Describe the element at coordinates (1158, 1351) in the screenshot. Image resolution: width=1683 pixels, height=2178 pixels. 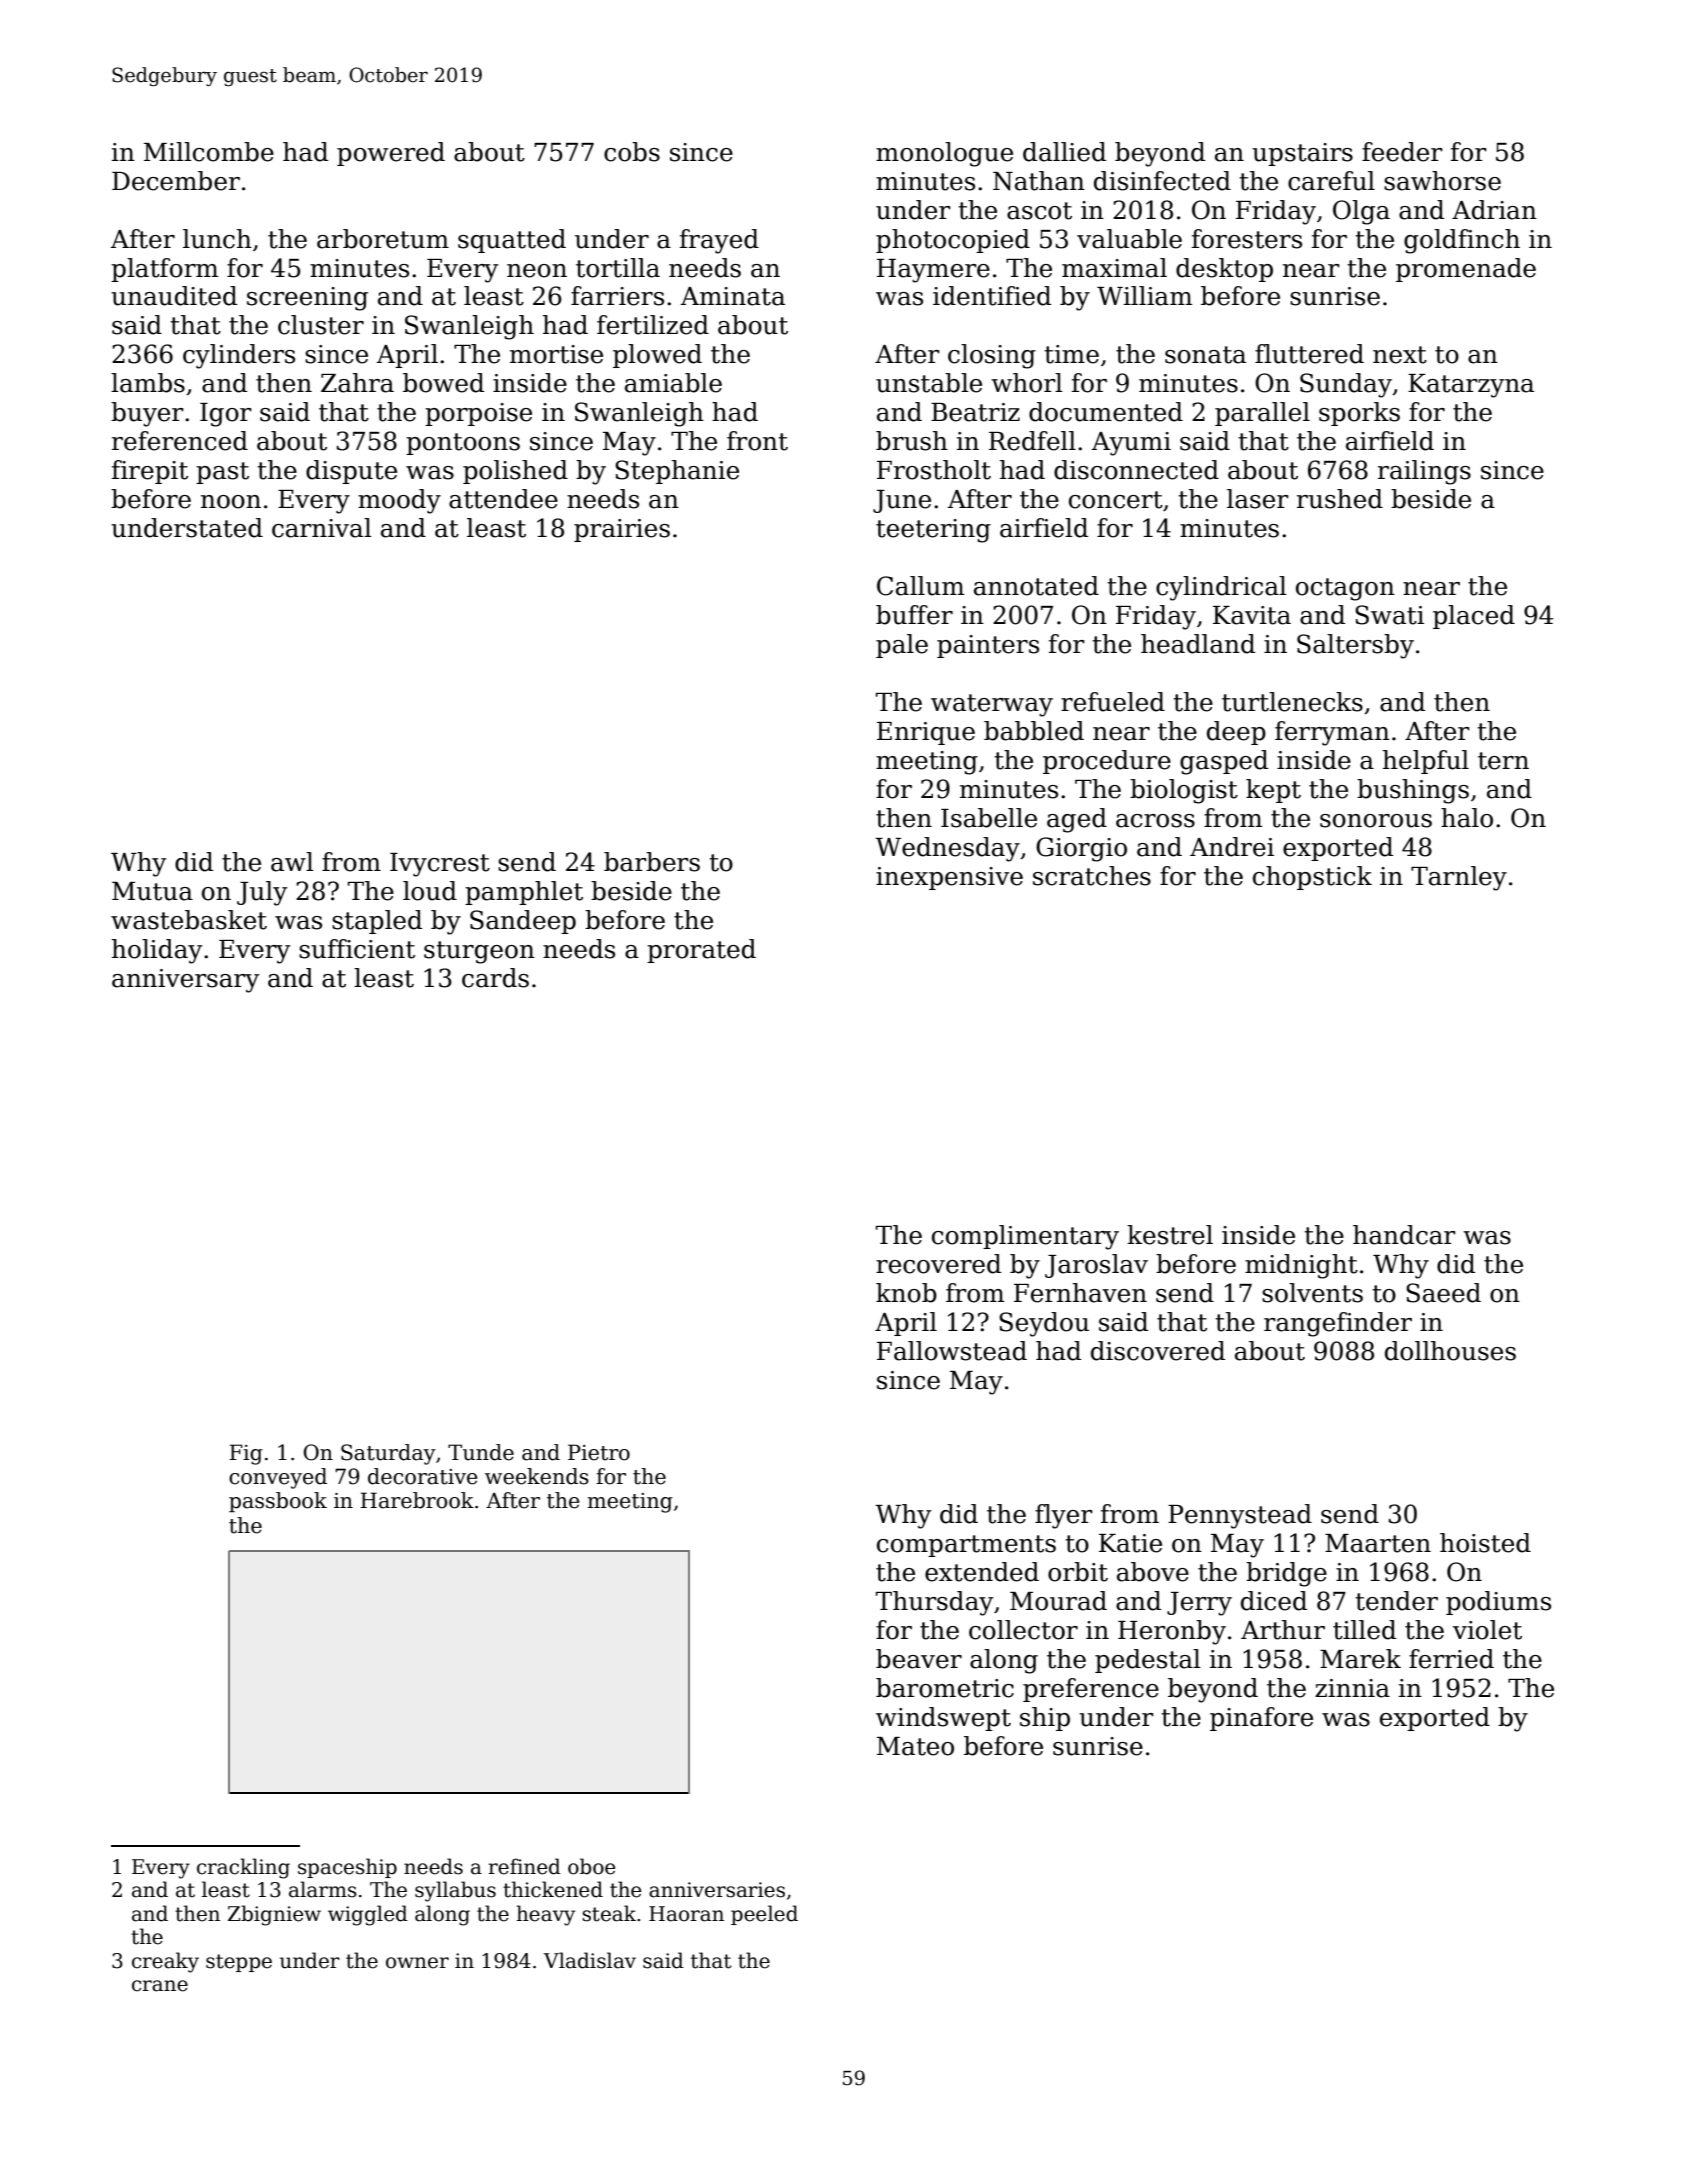
I see `discovered` at that location.
